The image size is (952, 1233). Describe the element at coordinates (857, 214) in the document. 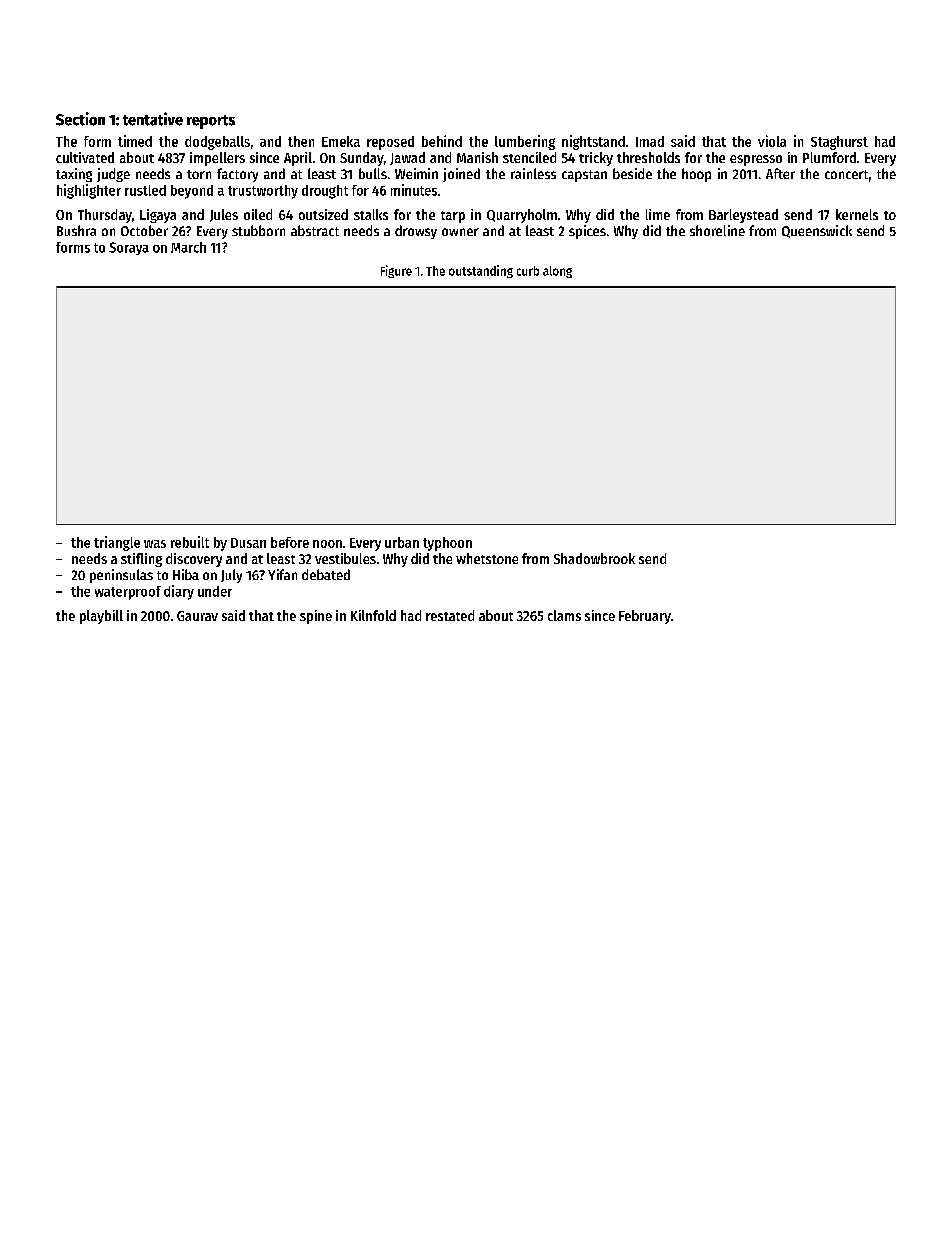

I see `kernels` at that location.
